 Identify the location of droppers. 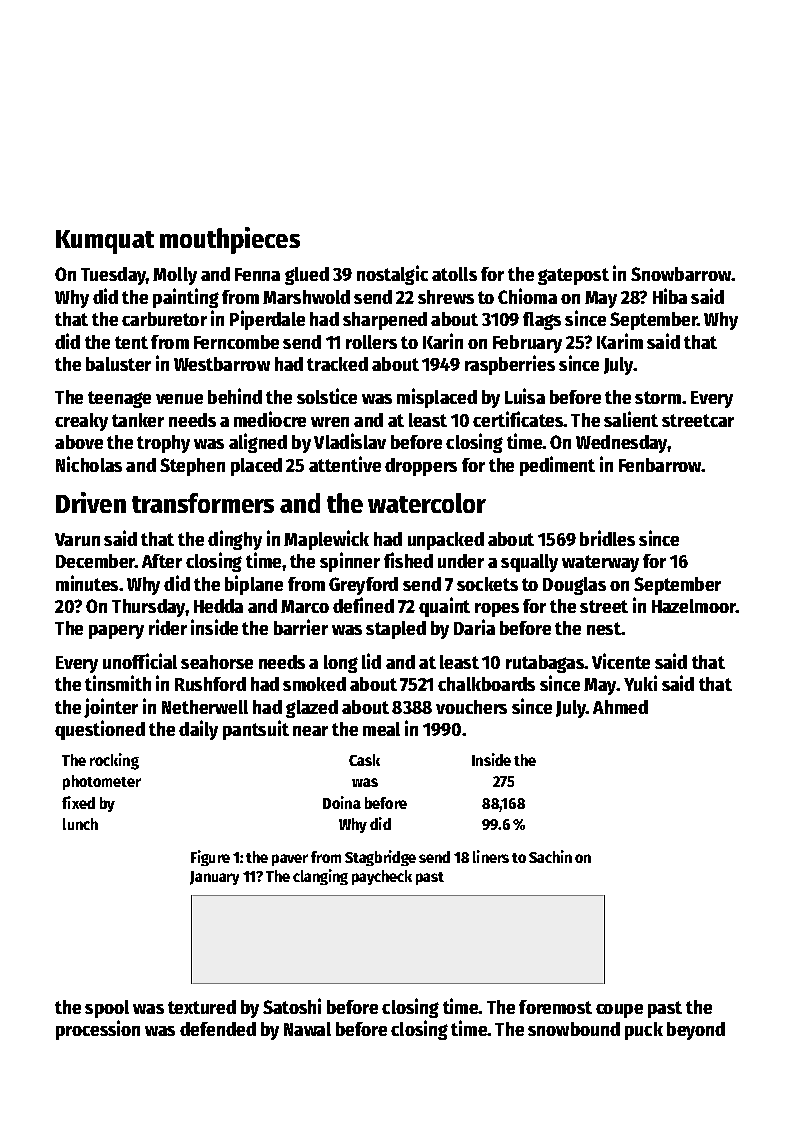
(421, 467).
